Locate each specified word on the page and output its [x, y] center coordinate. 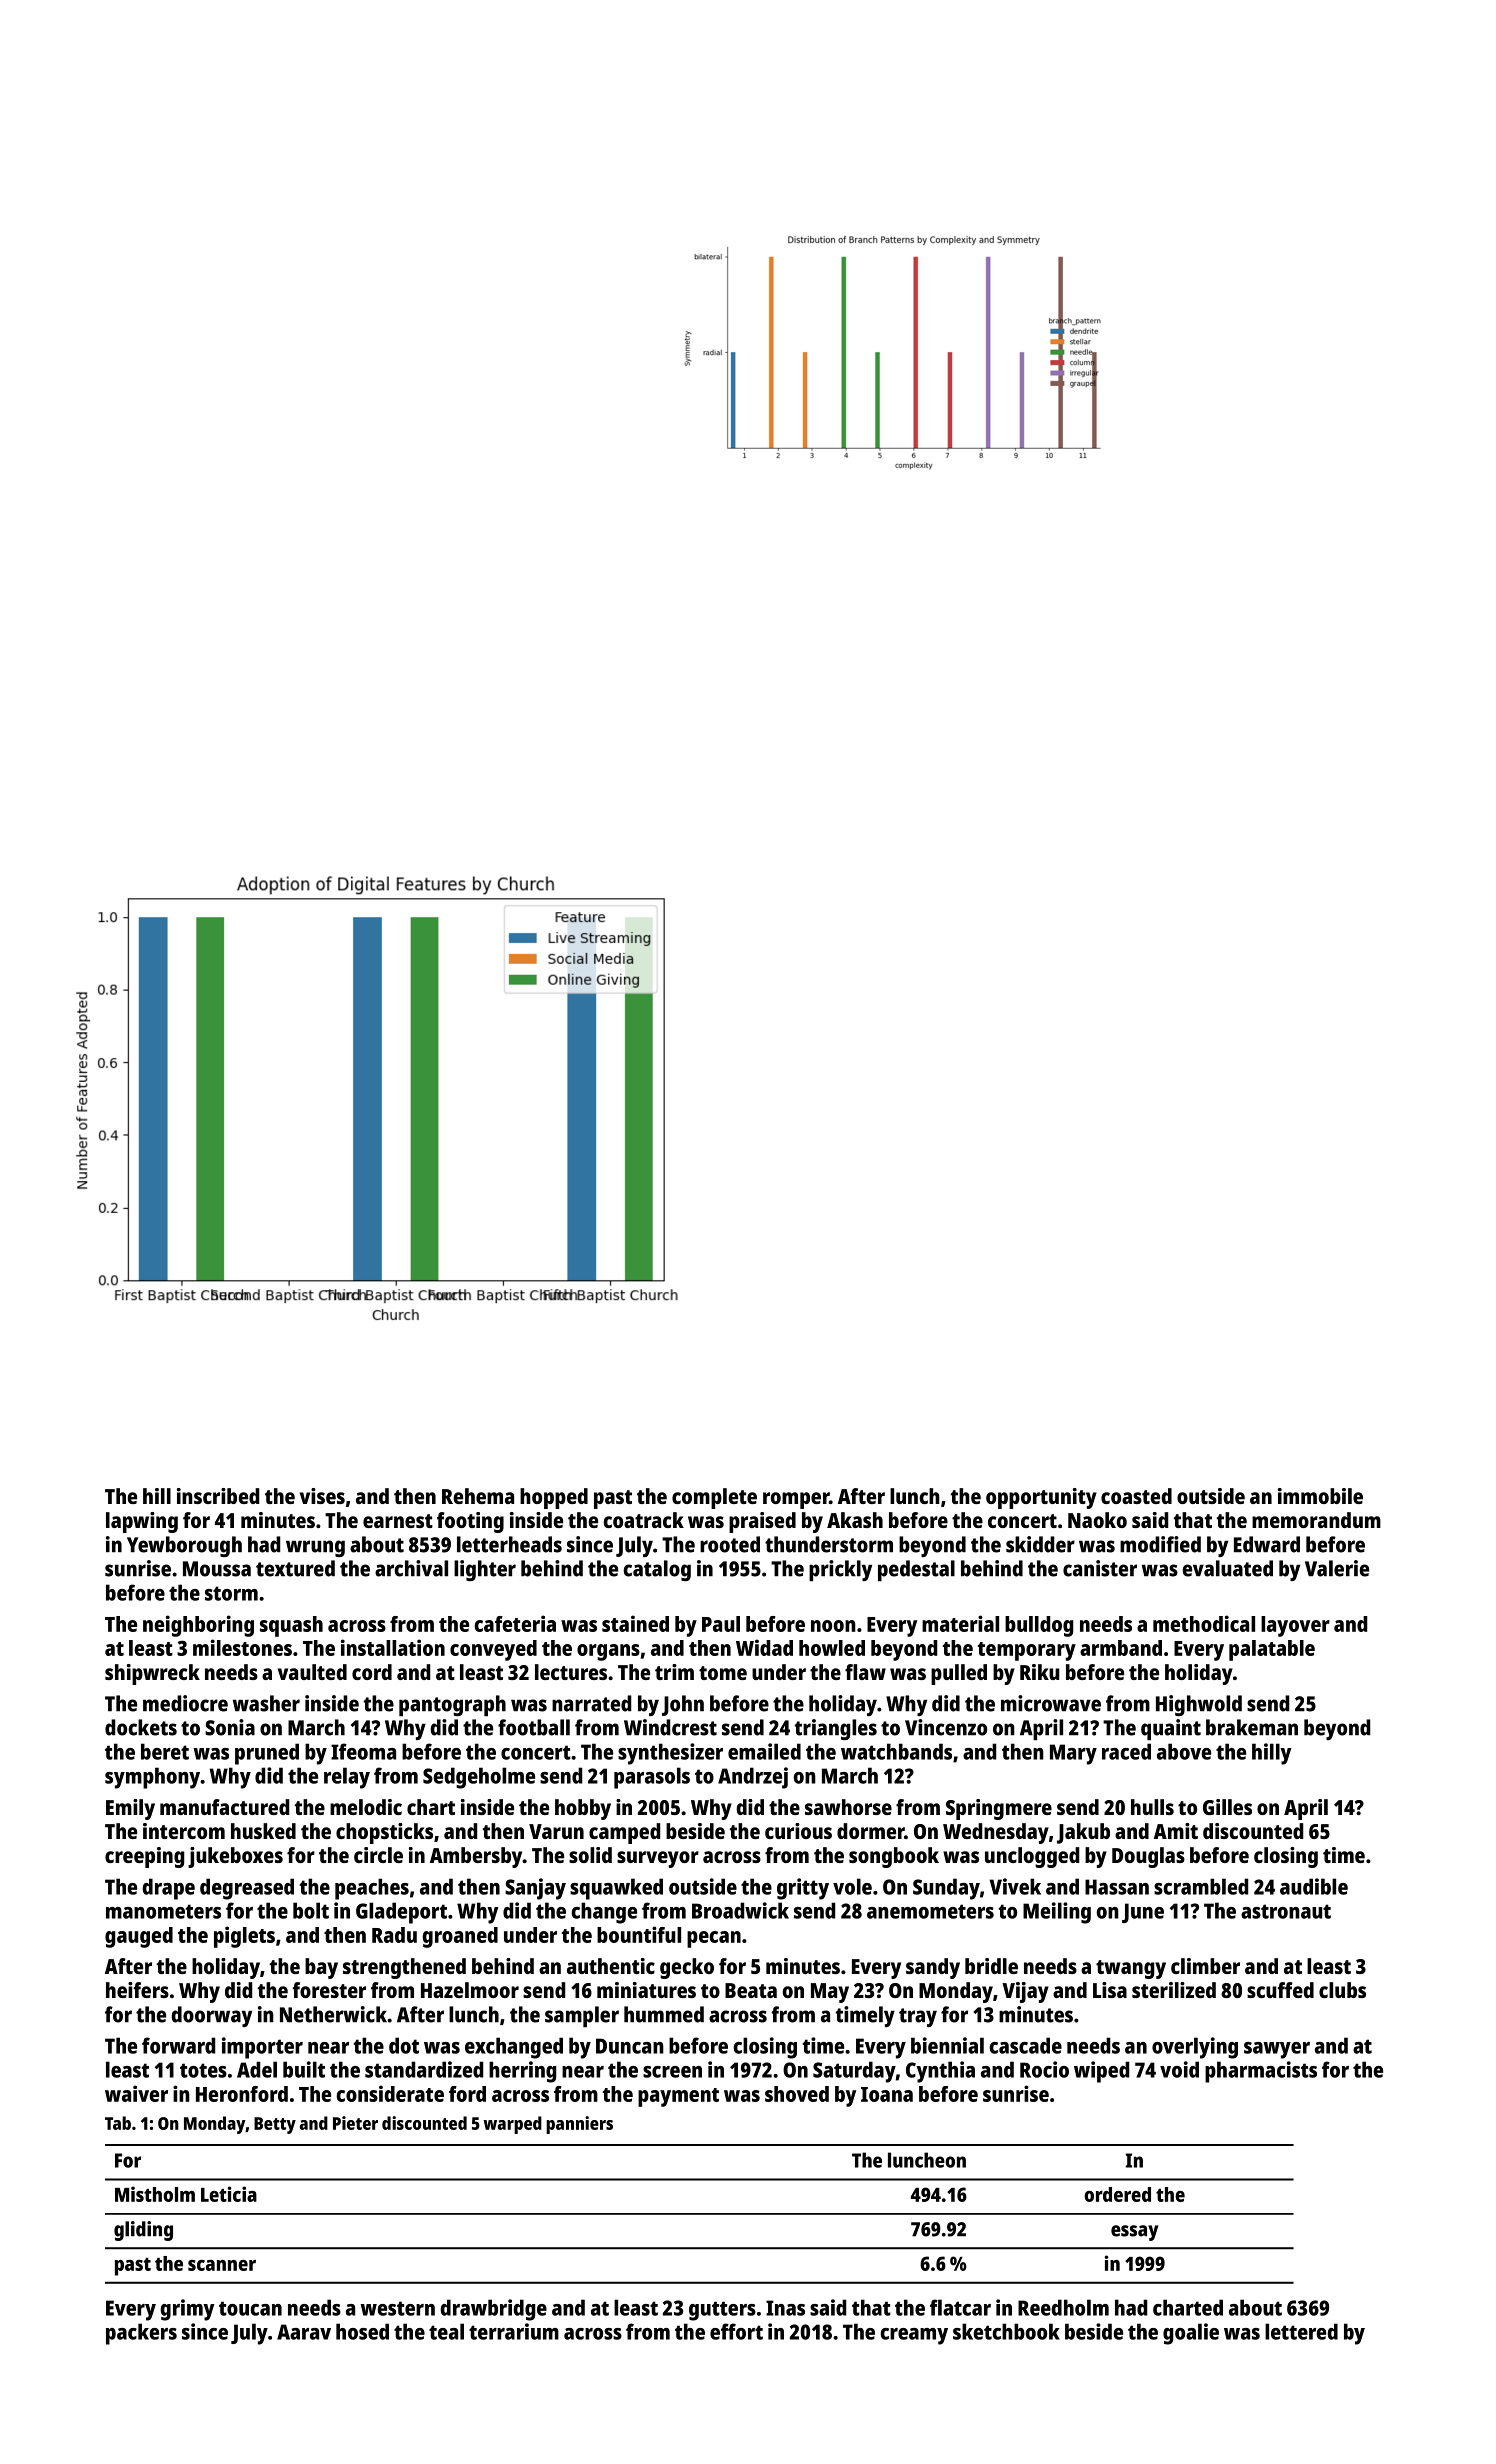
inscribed [218, 1496]
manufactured [224, 1807]
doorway [211, 2016]
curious [798, 1831]
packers [141, 2334]
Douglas [1148, 1857]
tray [918, 2017]
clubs [1342, 1990]
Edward [1267, 1544]
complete [714, 1498]
